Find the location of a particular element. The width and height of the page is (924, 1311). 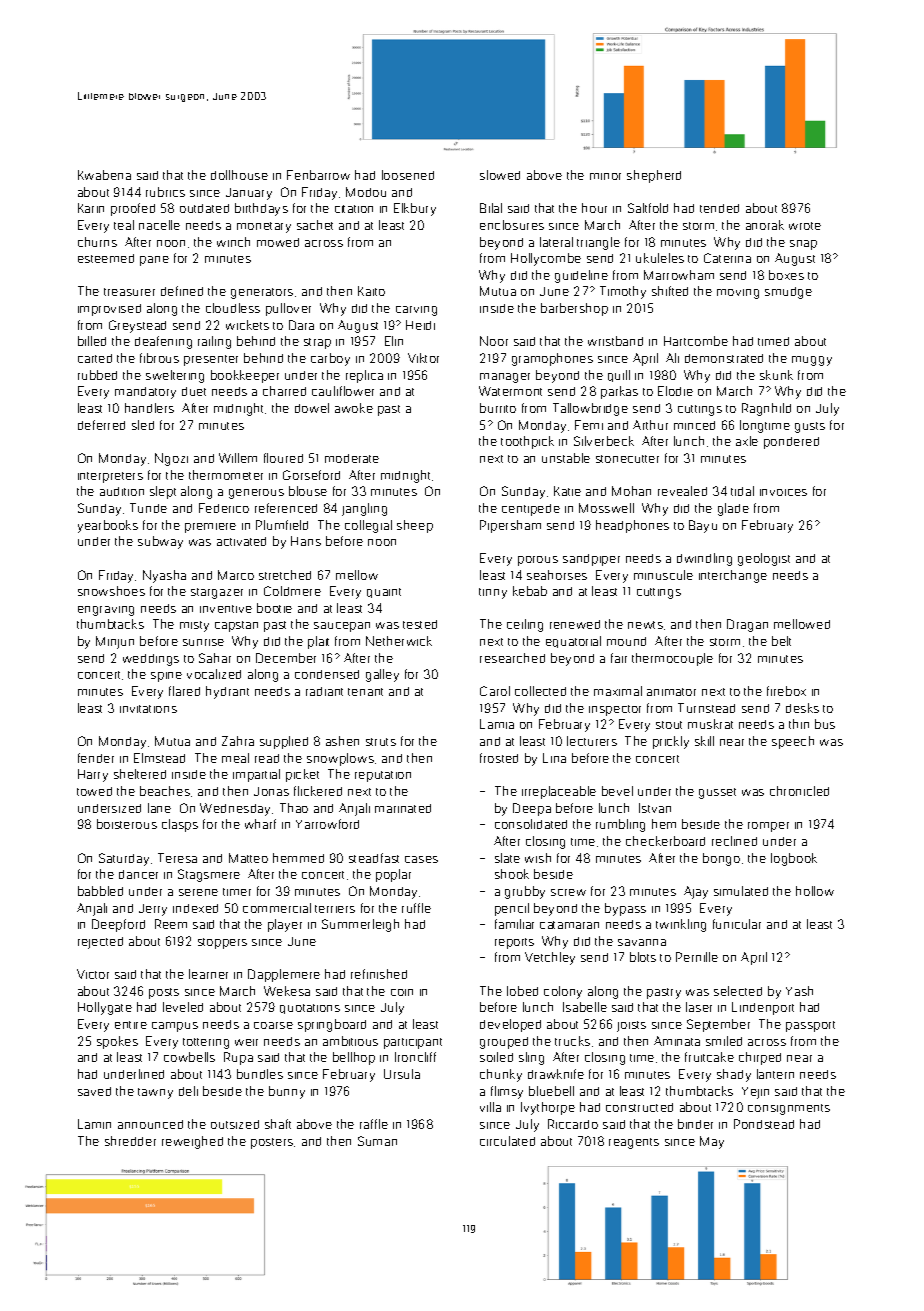

stargazer is located at coordinates (217, 593).
